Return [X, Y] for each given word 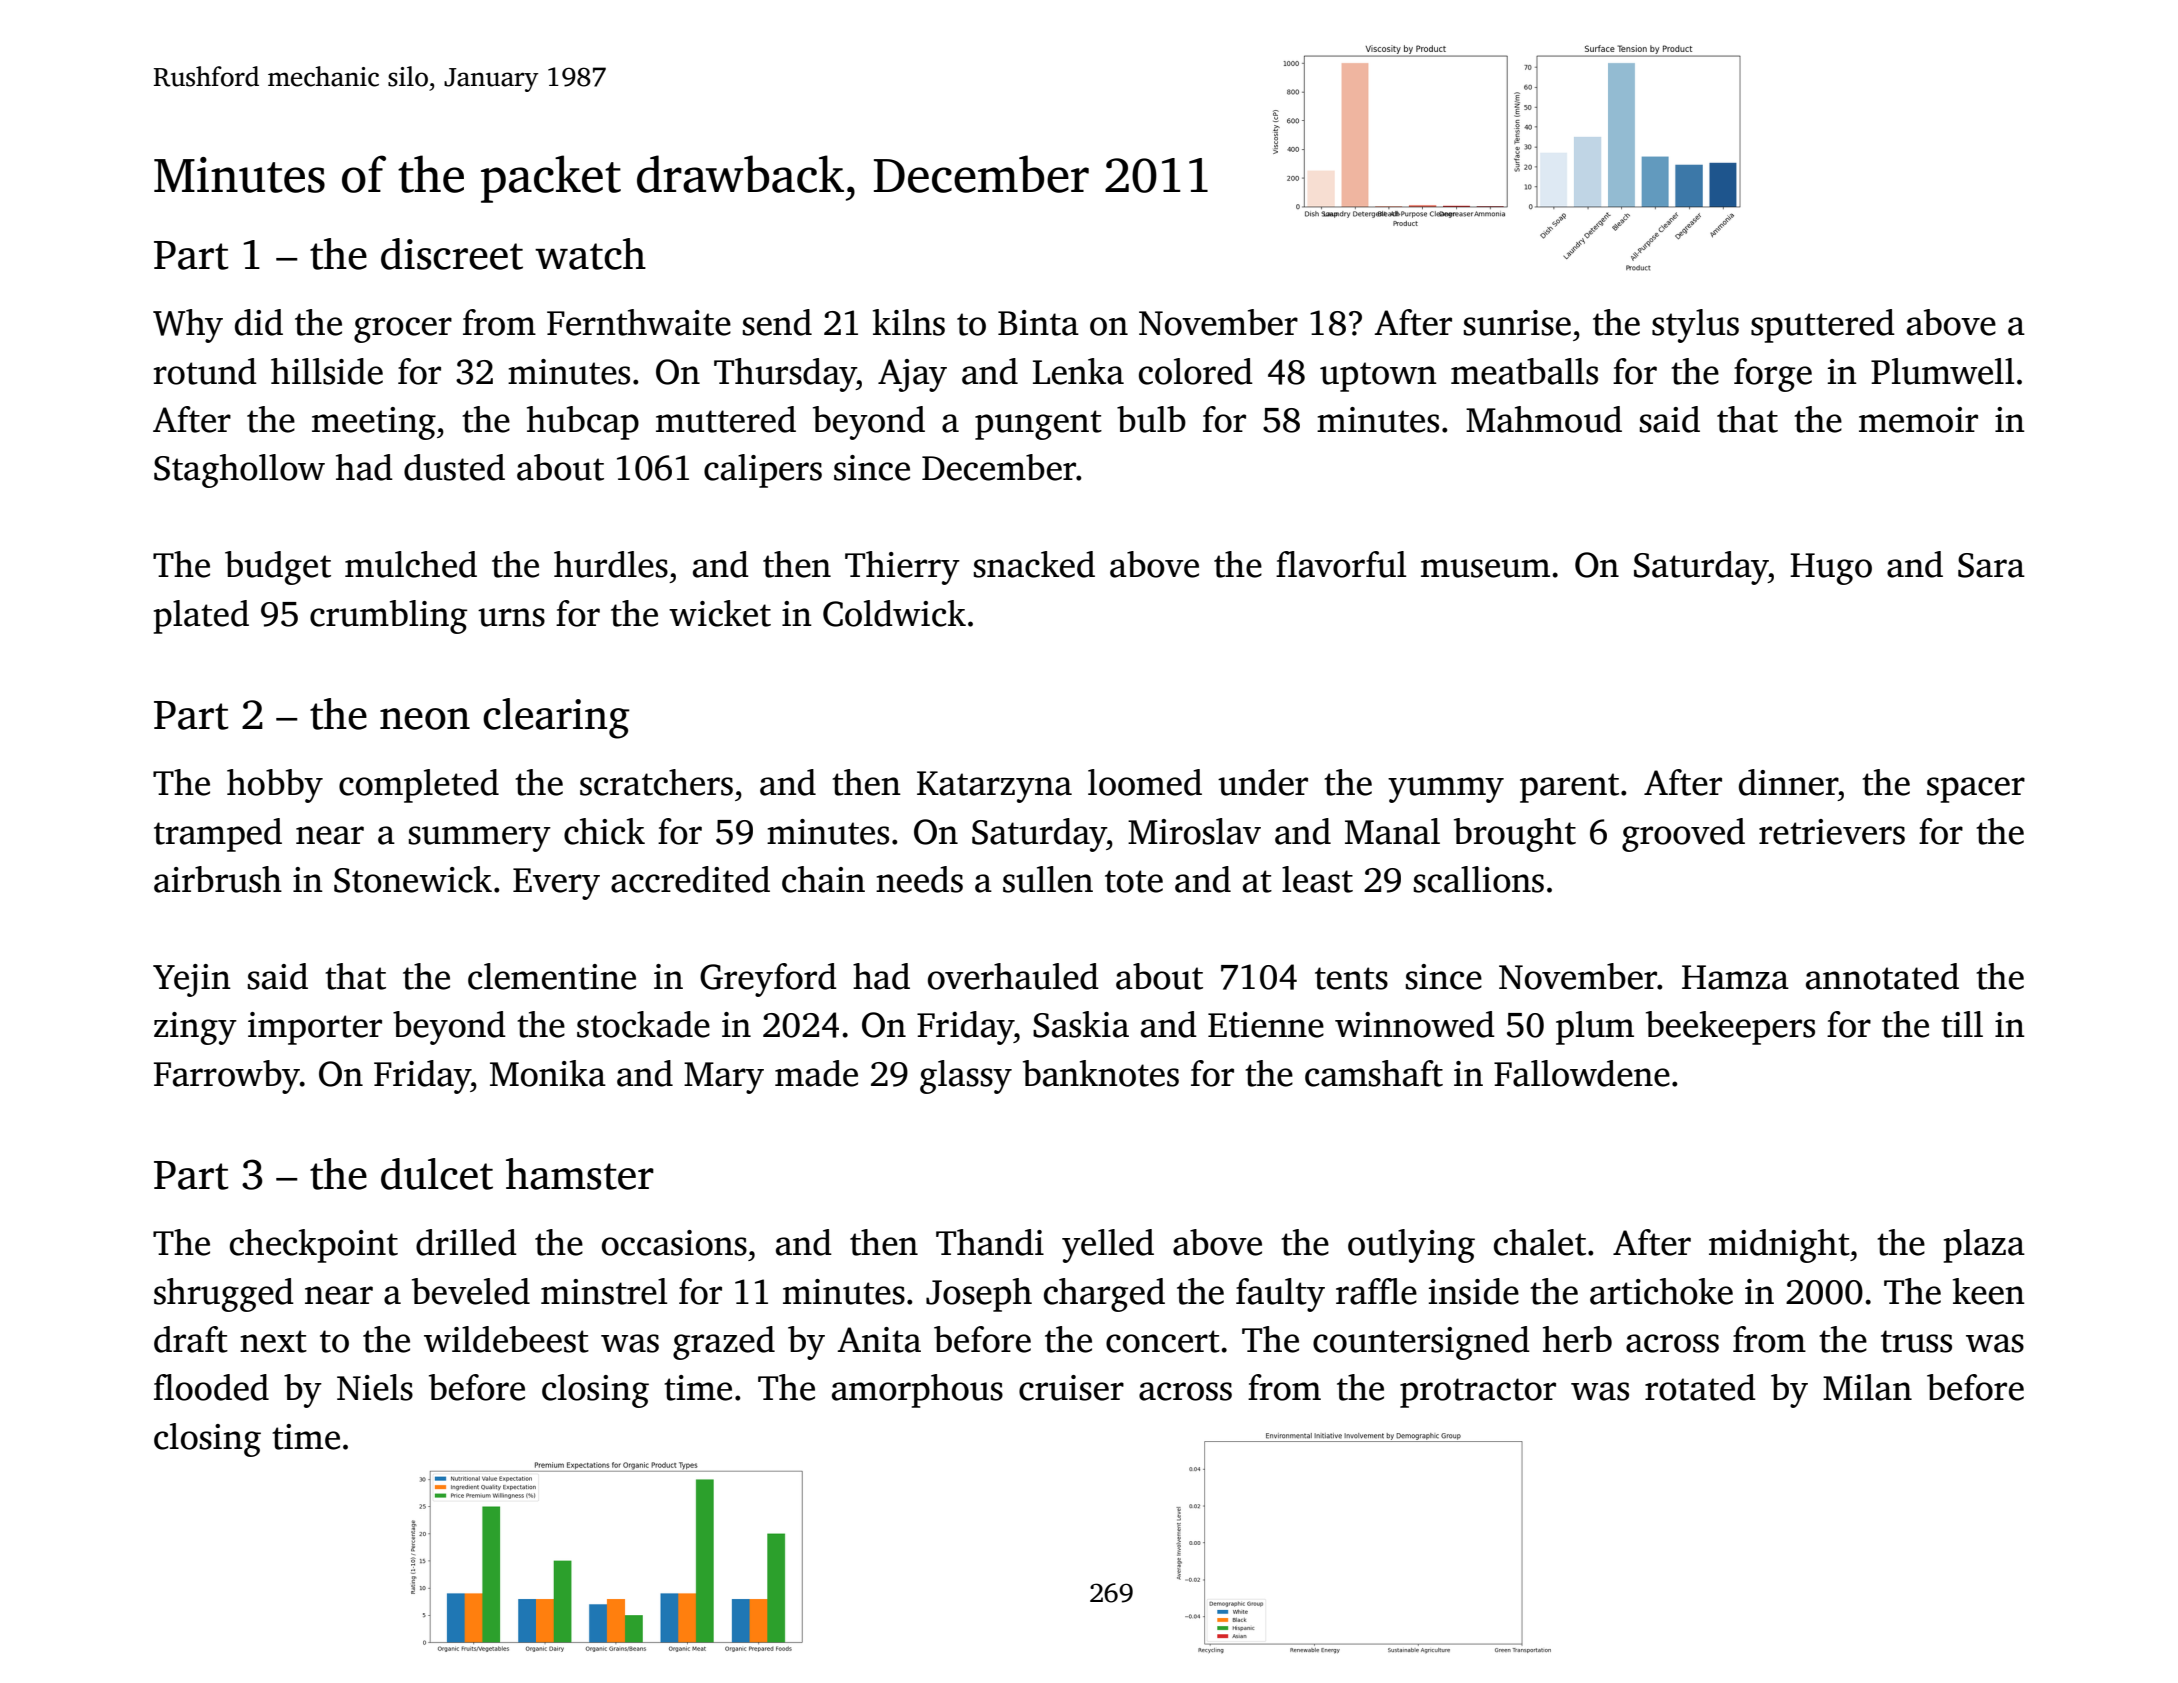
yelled [1108, 1246]
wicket [720, 613]
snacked [1034, 564]
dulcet [437, 1174]
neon [425, 719]
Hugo [1831, 569]
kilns [909, 322]
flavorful [1341, 564]
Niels [375, 1387]
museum [1485, 568]
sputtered [1823, 326]
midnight [1779, 1246]
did [259, 322]
